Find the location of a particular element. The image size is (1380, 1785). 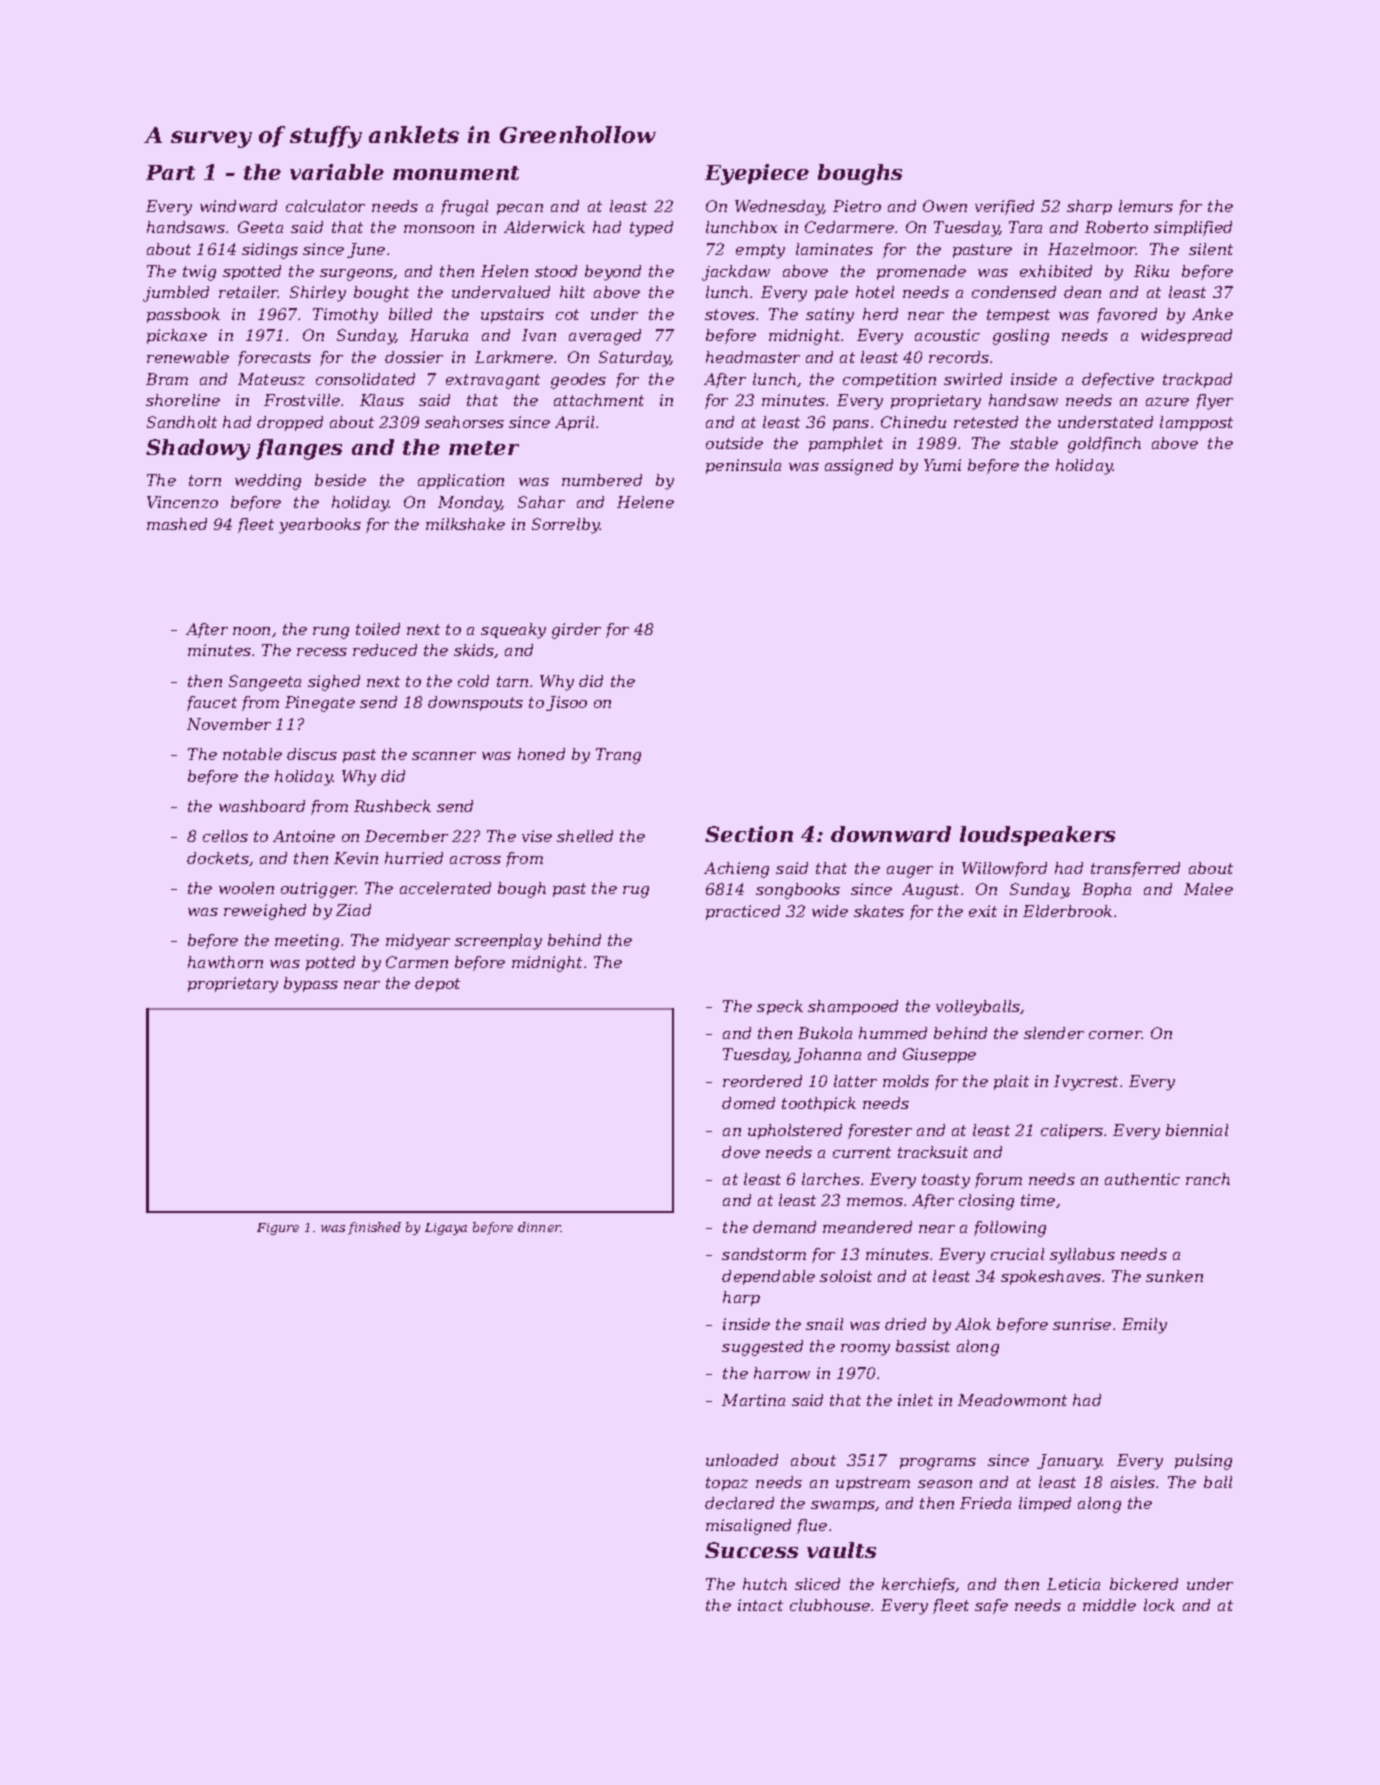

sandstorm is located at coordinates (764, 1254).
